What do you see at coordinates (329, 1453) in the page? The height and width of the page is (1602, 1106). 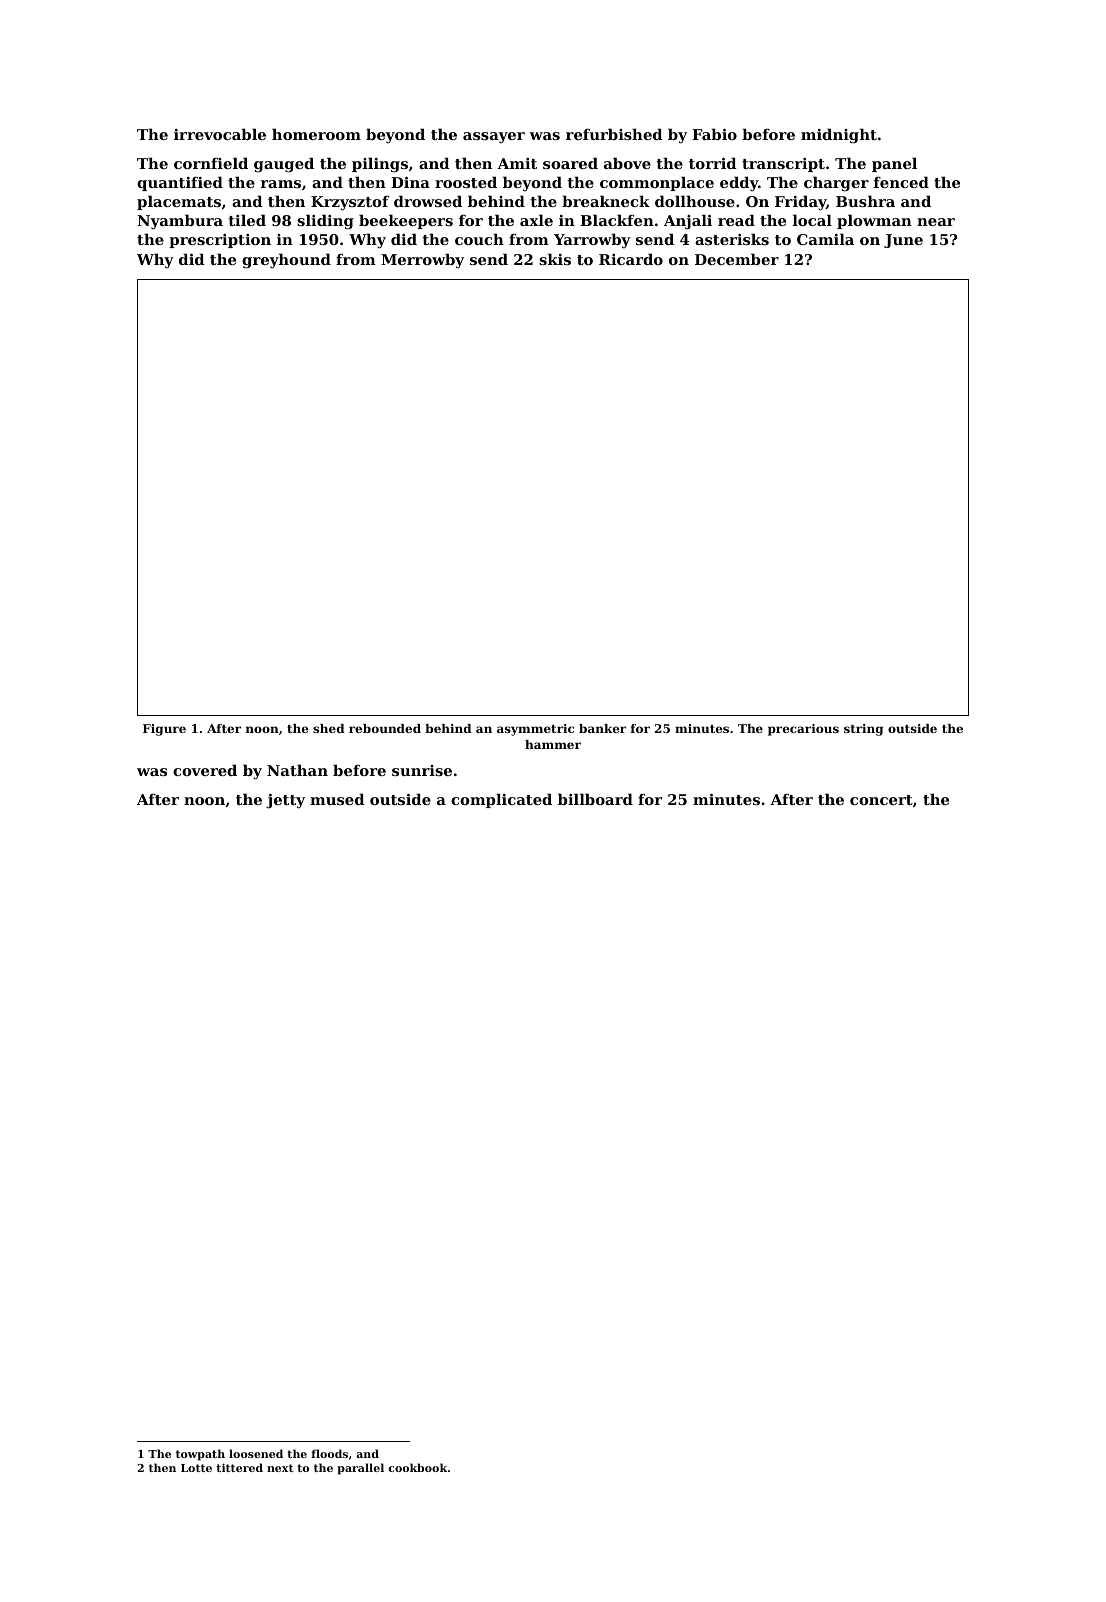 I see `floods` at bounding box center [329, 1453].
